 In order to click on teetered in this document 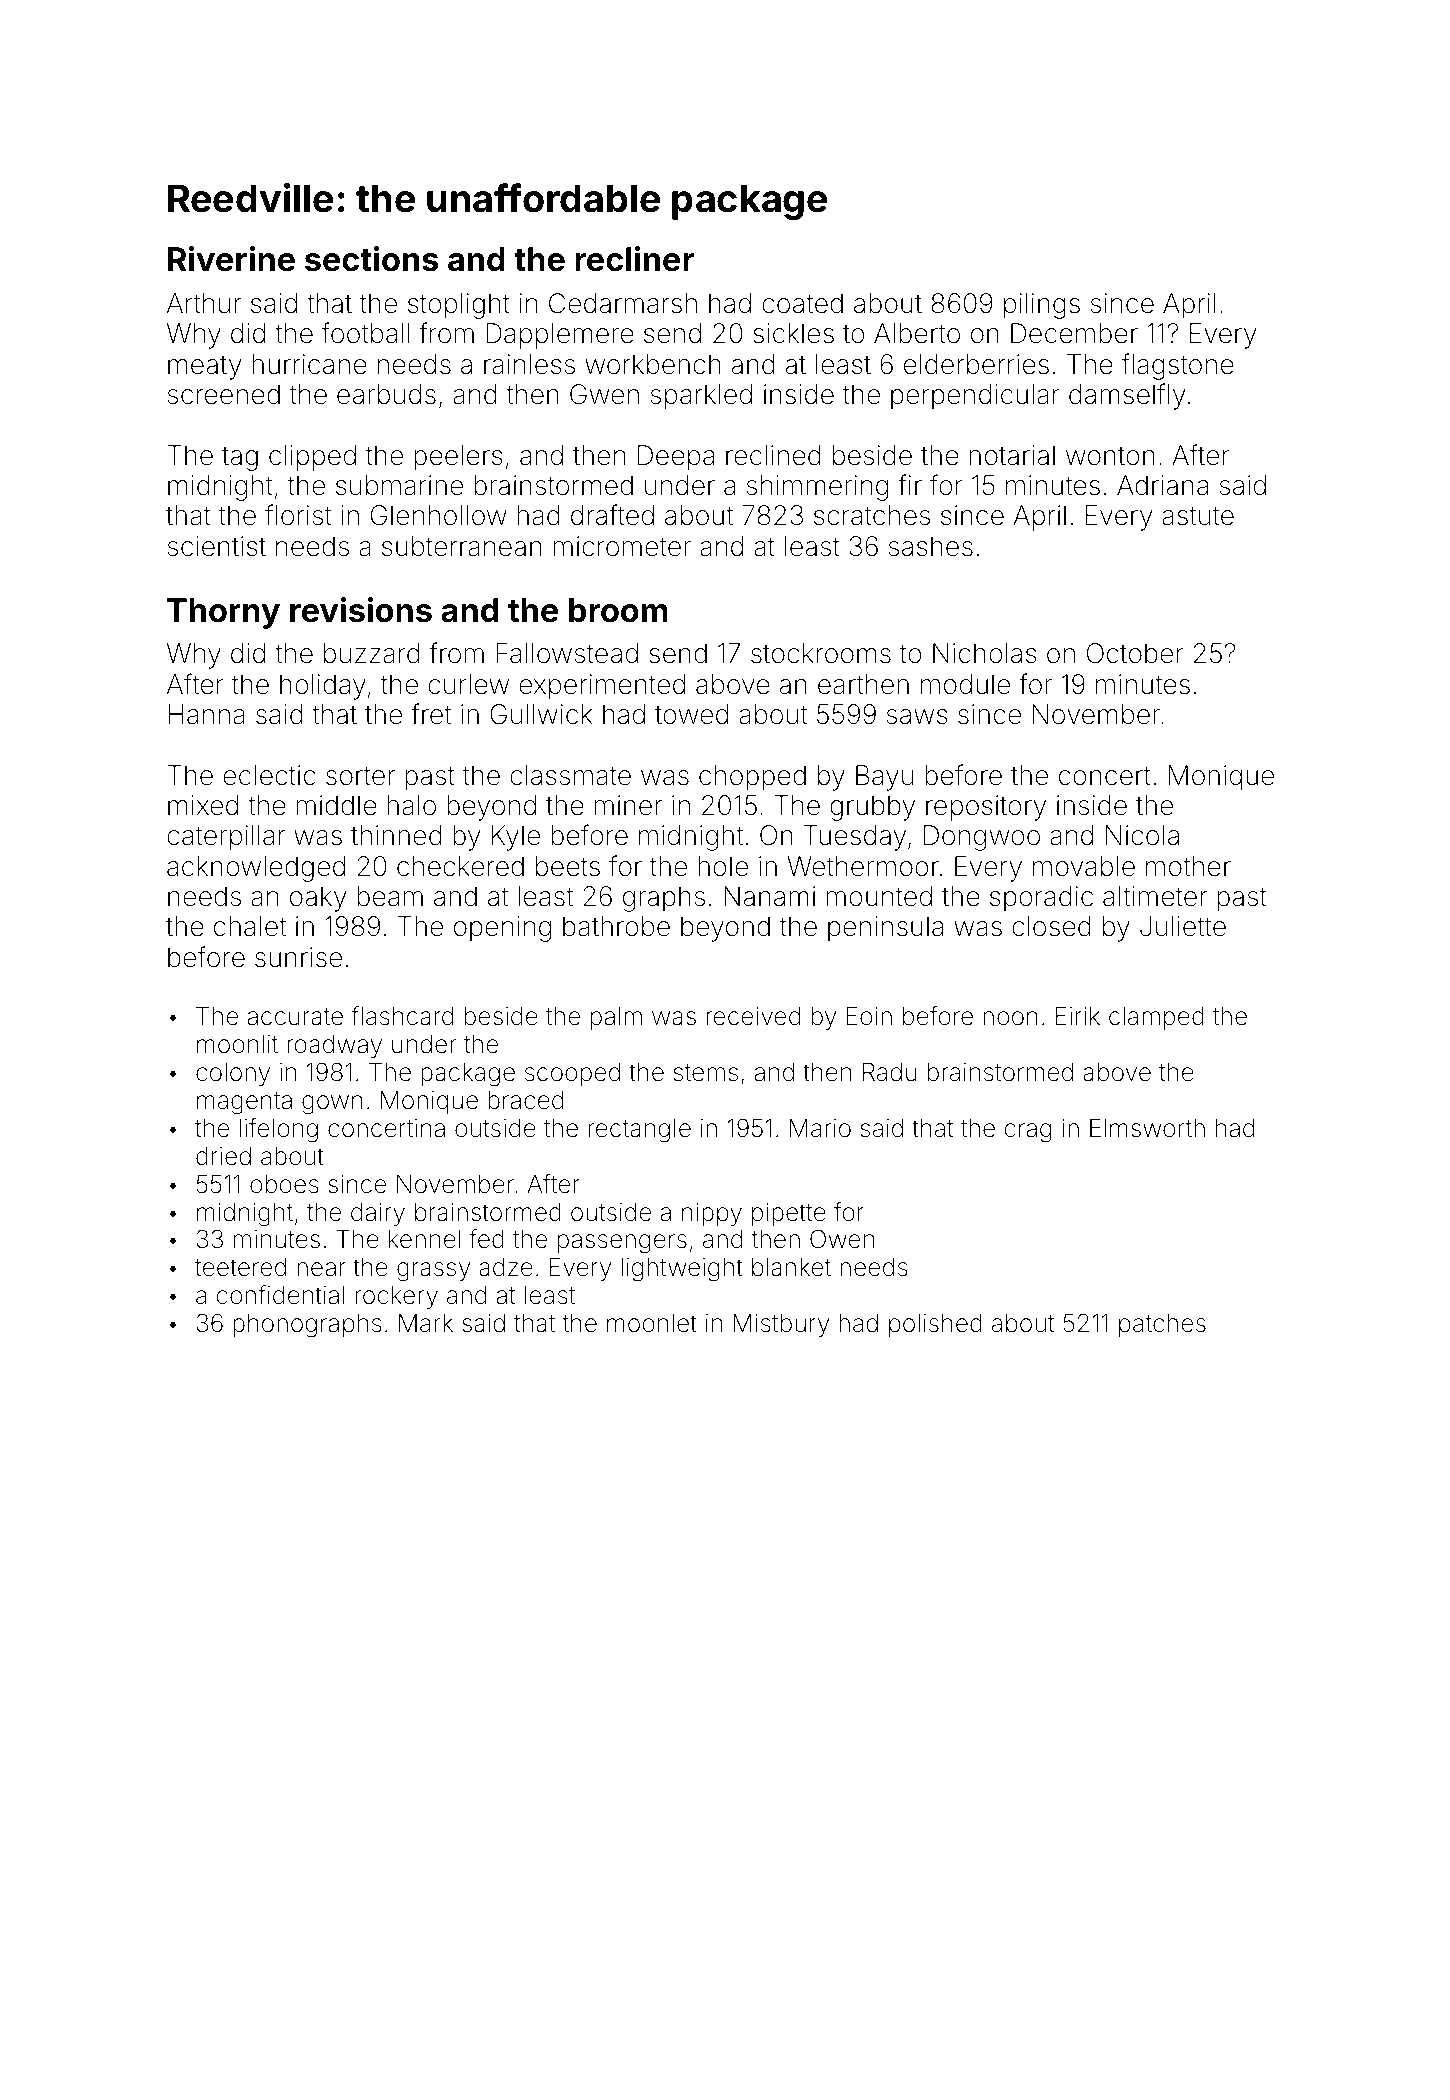, I will do `click(240, 1267)`.
